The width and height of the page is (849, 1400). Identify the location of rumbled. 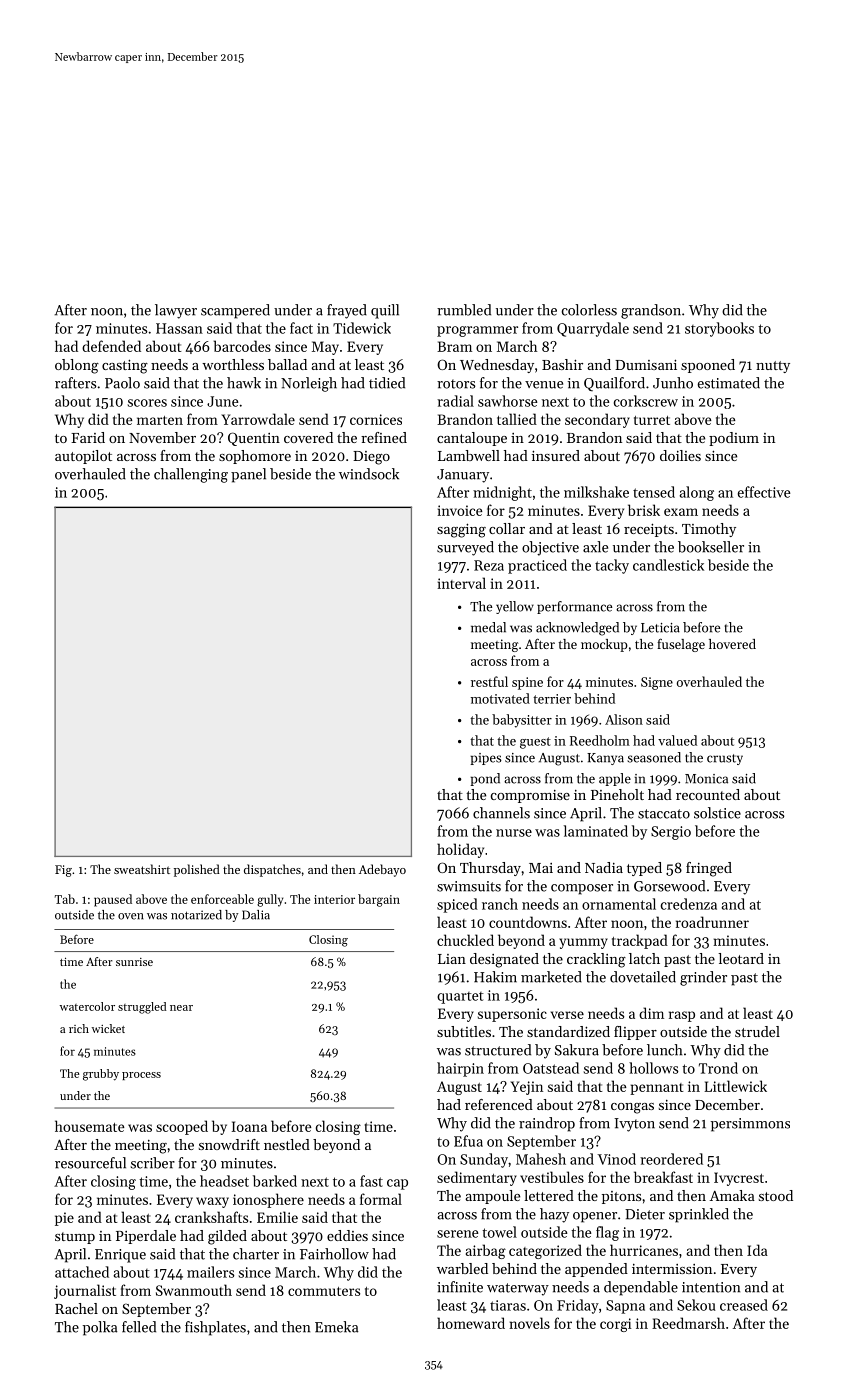
(464, 310).
